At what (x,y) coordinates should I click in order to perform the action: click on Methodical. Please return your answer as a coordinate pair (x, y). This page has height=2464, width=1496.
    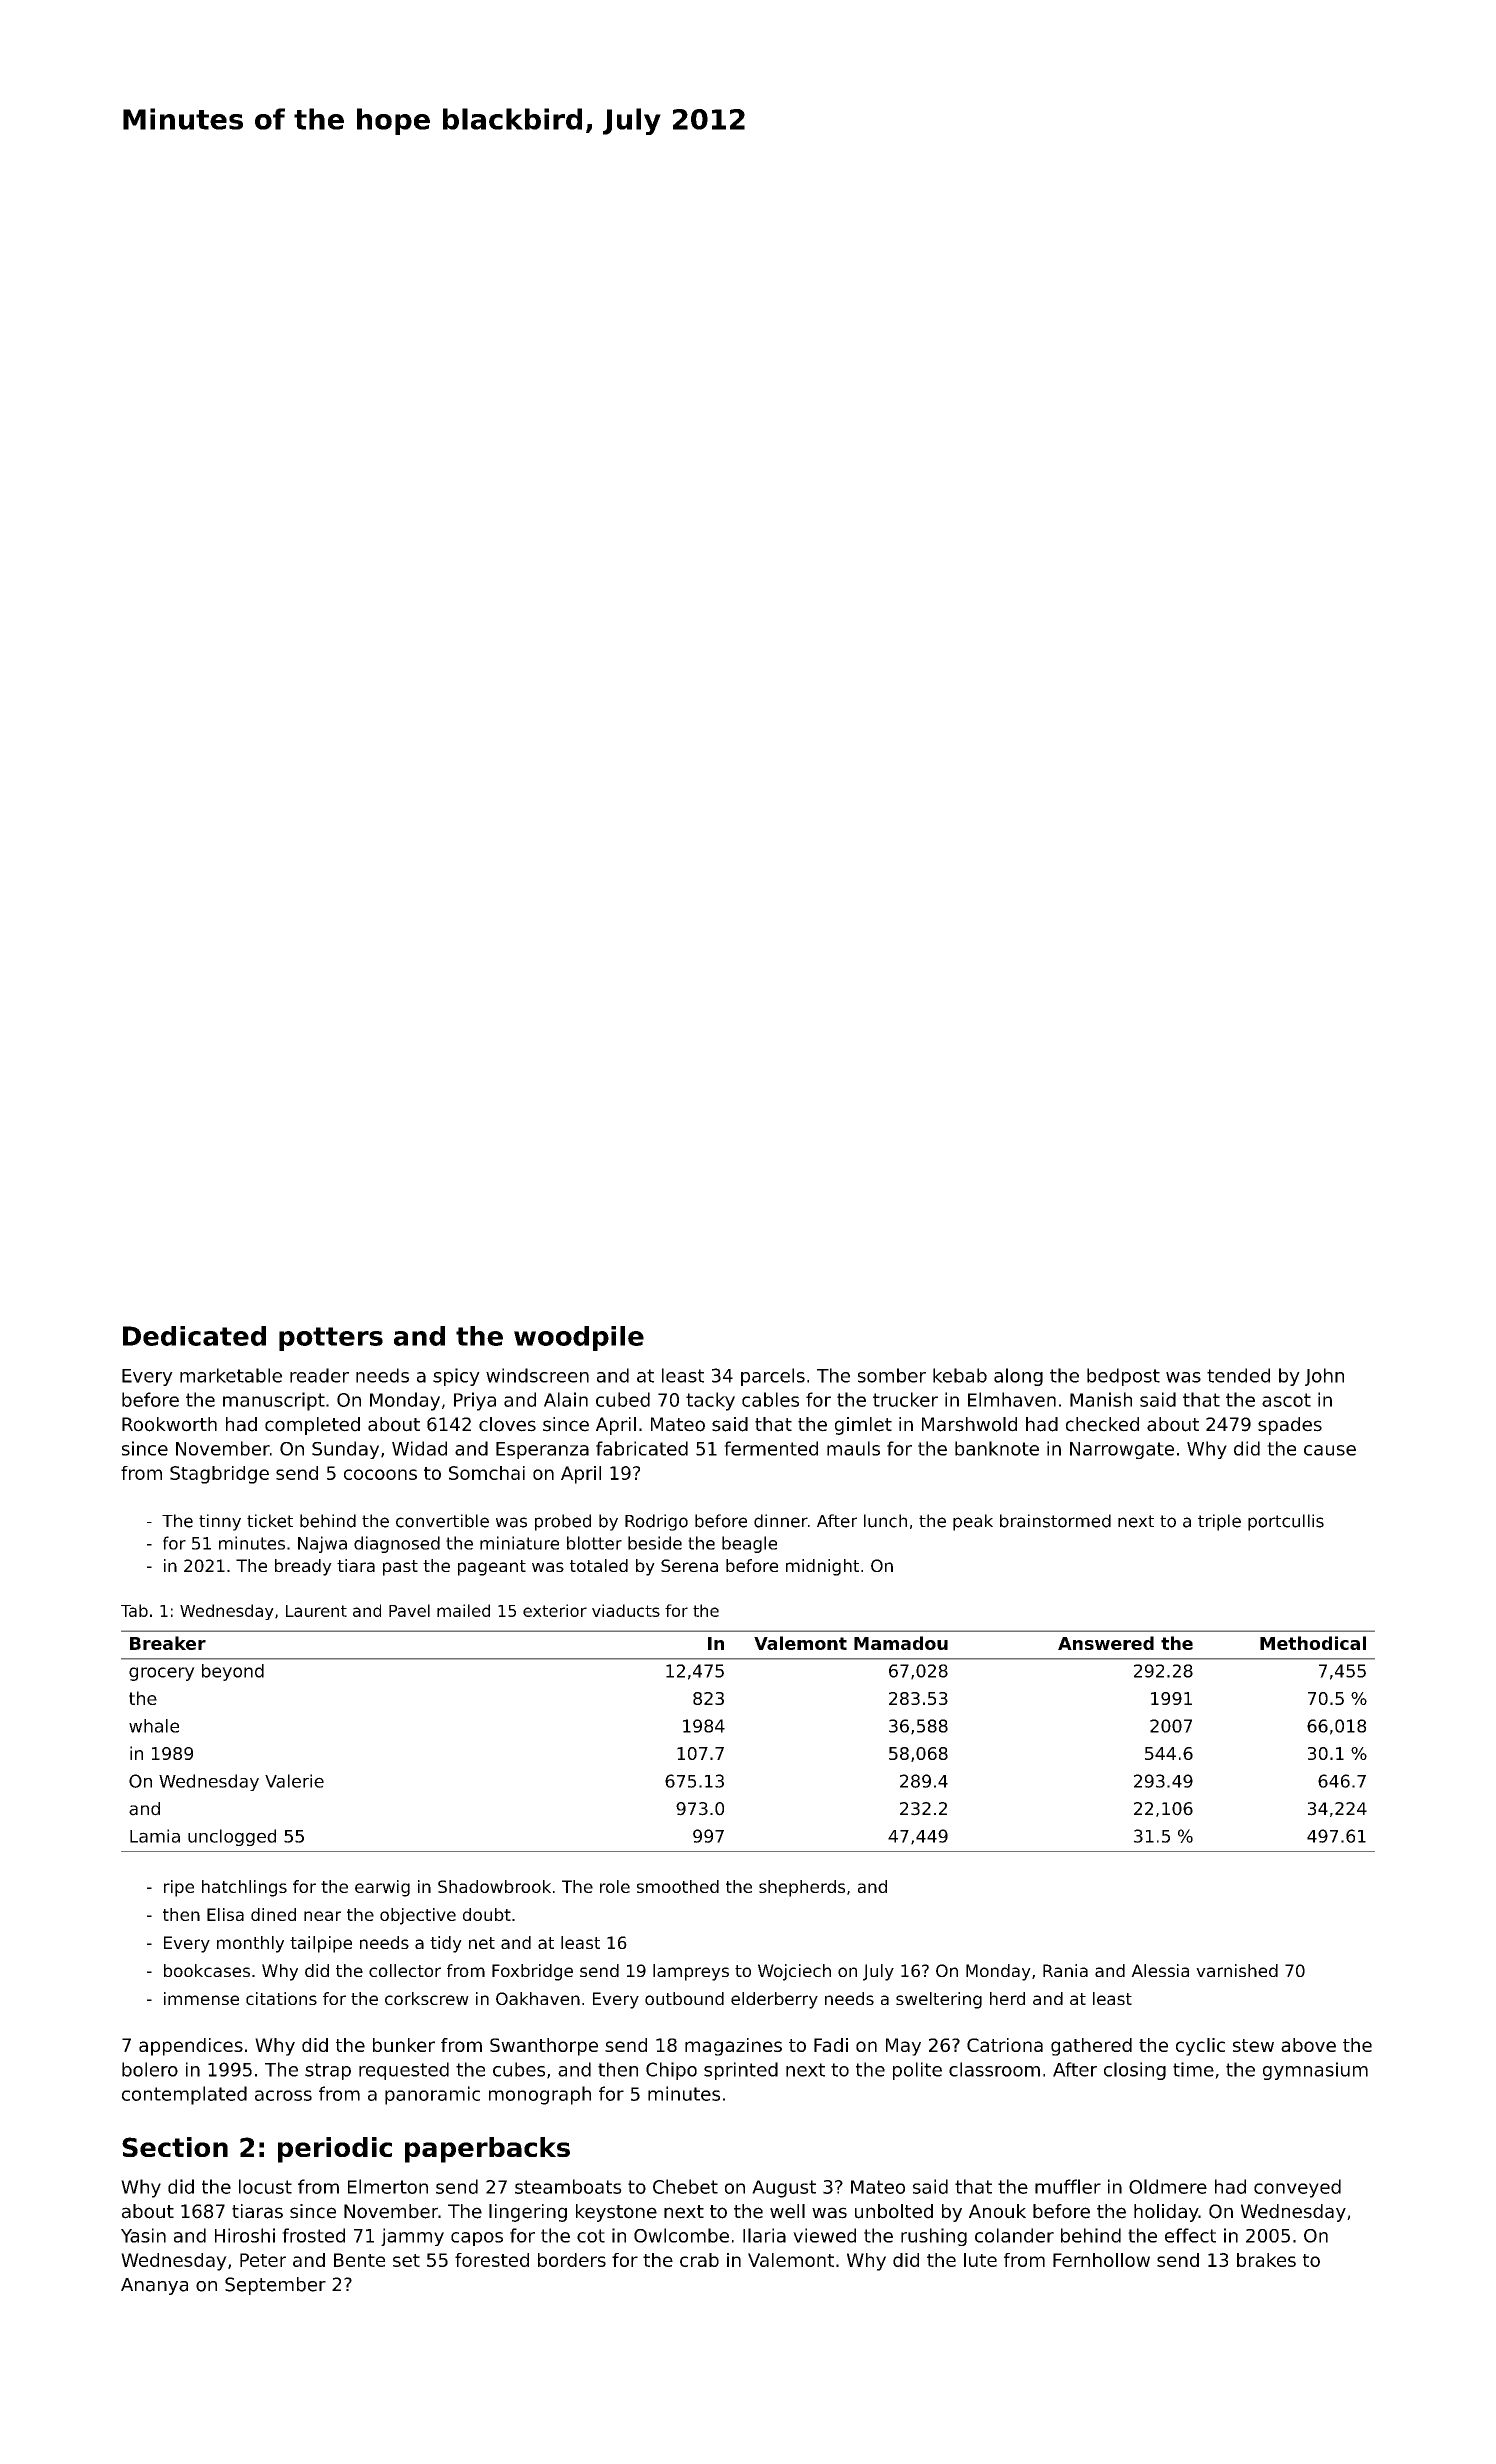
    Looking at the image, I should click on (1313, 1643).
